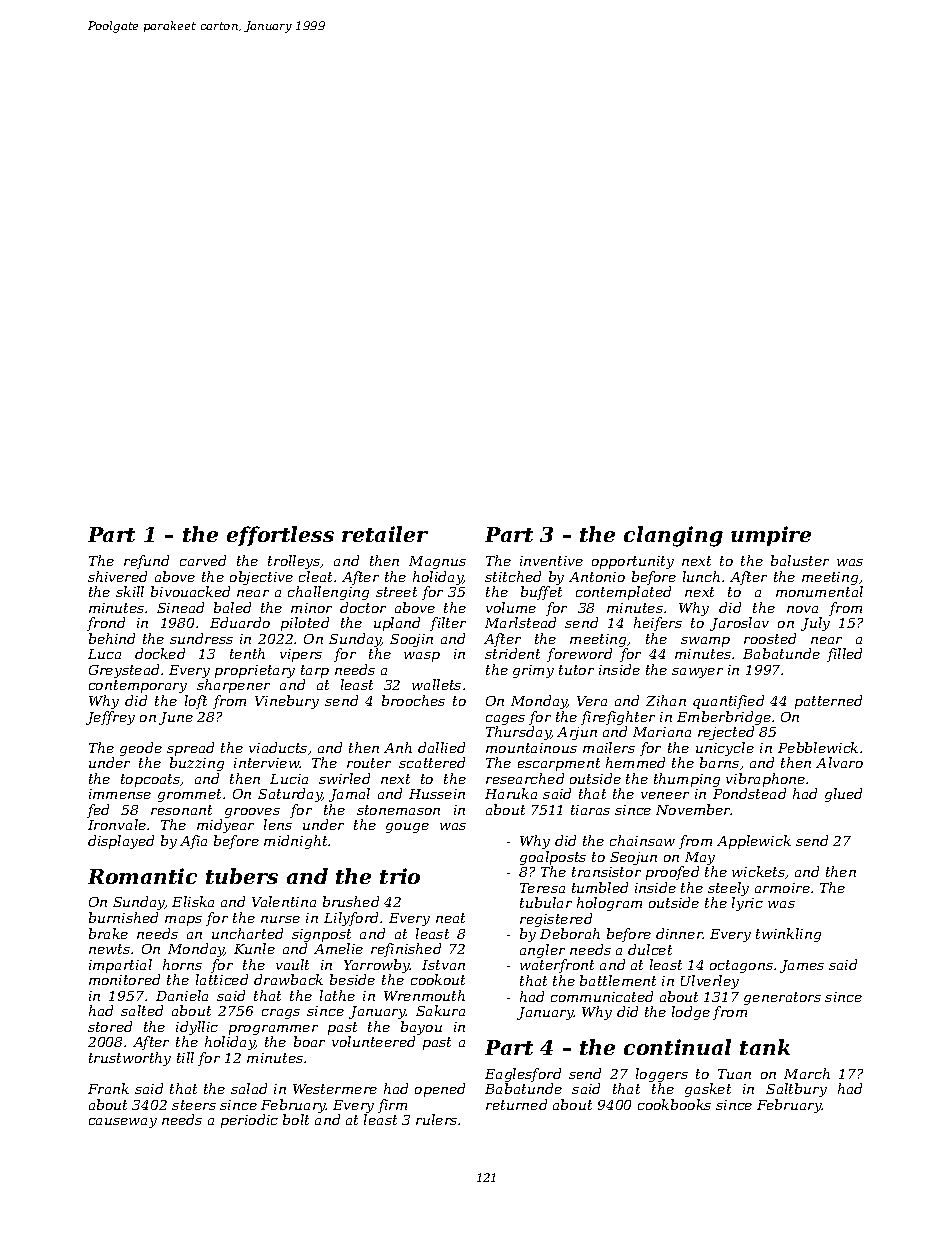 The width and height of the page is (952, 1233). Describe the element at coordinates (117, 576) in the page. I see `shivered` at that location.
